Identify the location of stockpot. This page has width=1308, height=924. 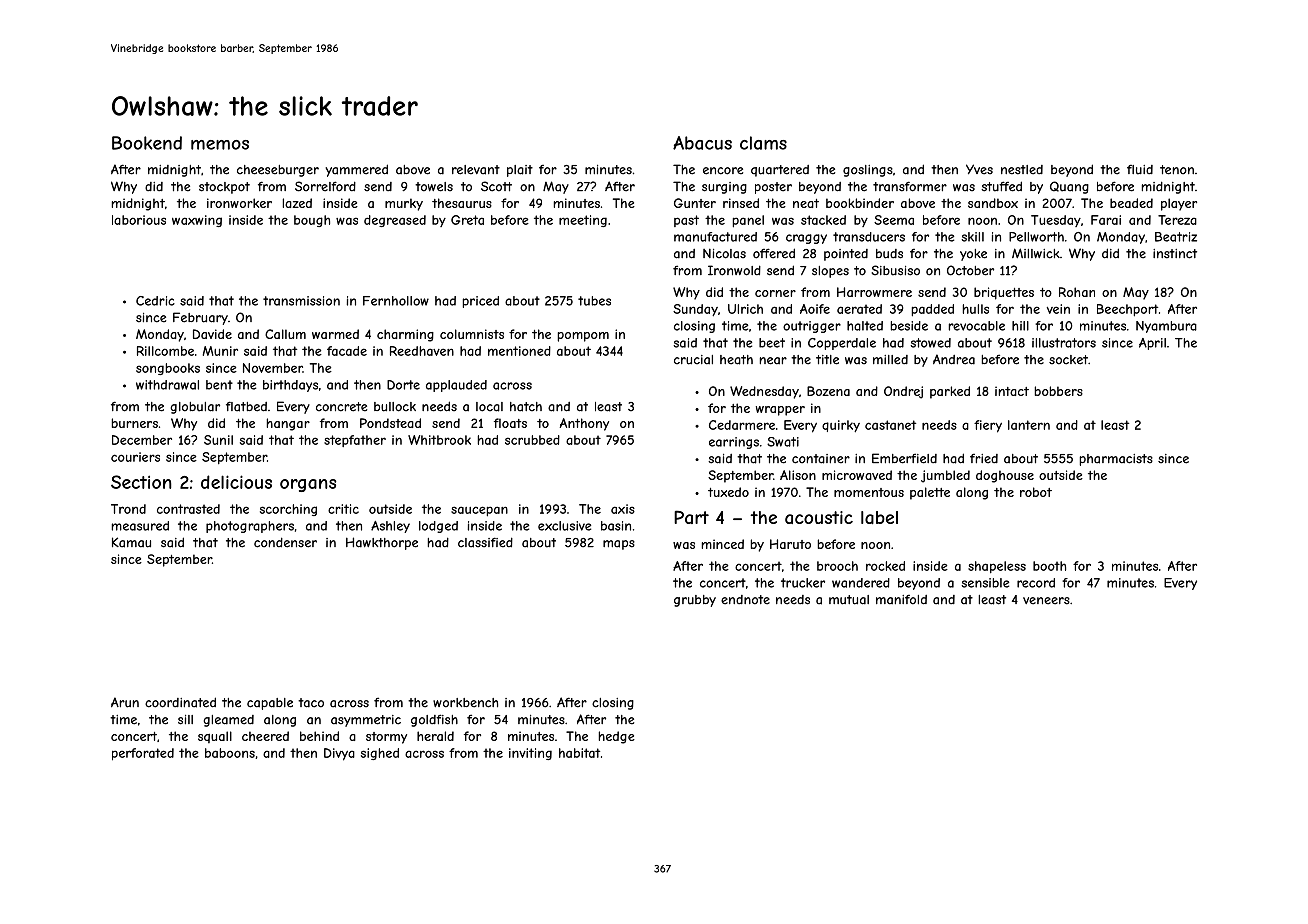
(224, 188).
